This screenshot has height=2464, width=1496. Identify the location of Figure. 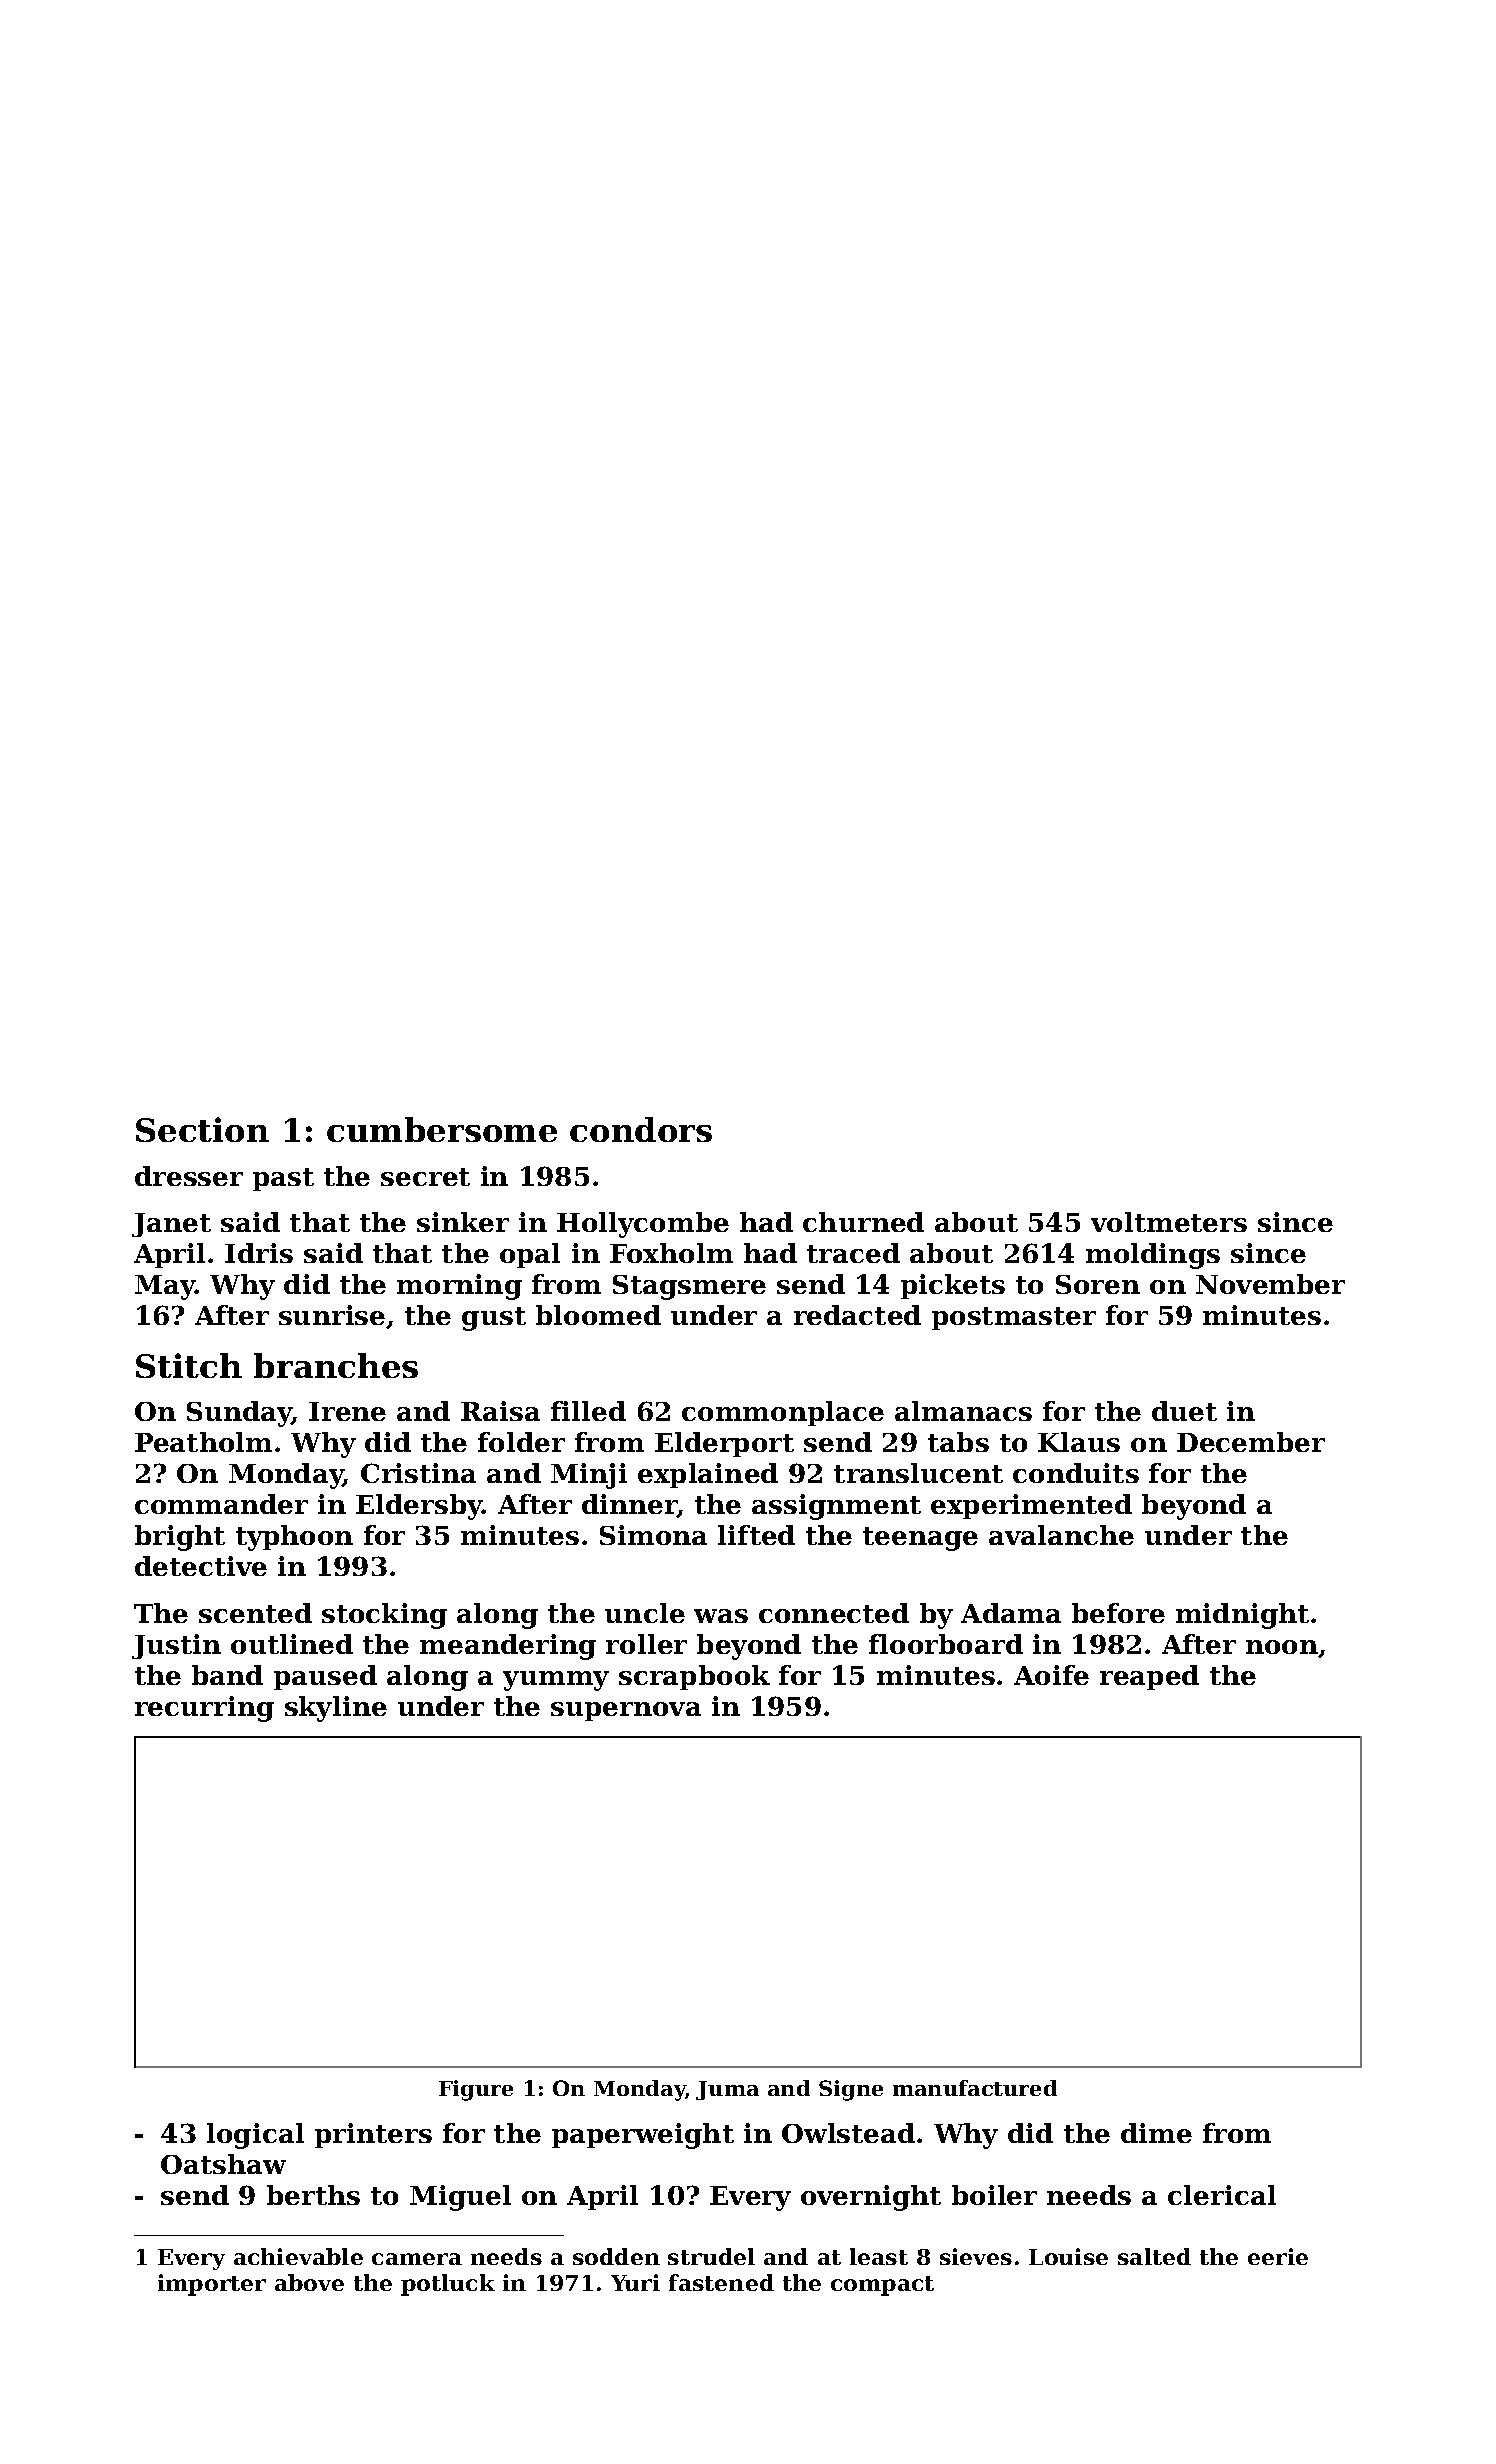
(476, 2090).
